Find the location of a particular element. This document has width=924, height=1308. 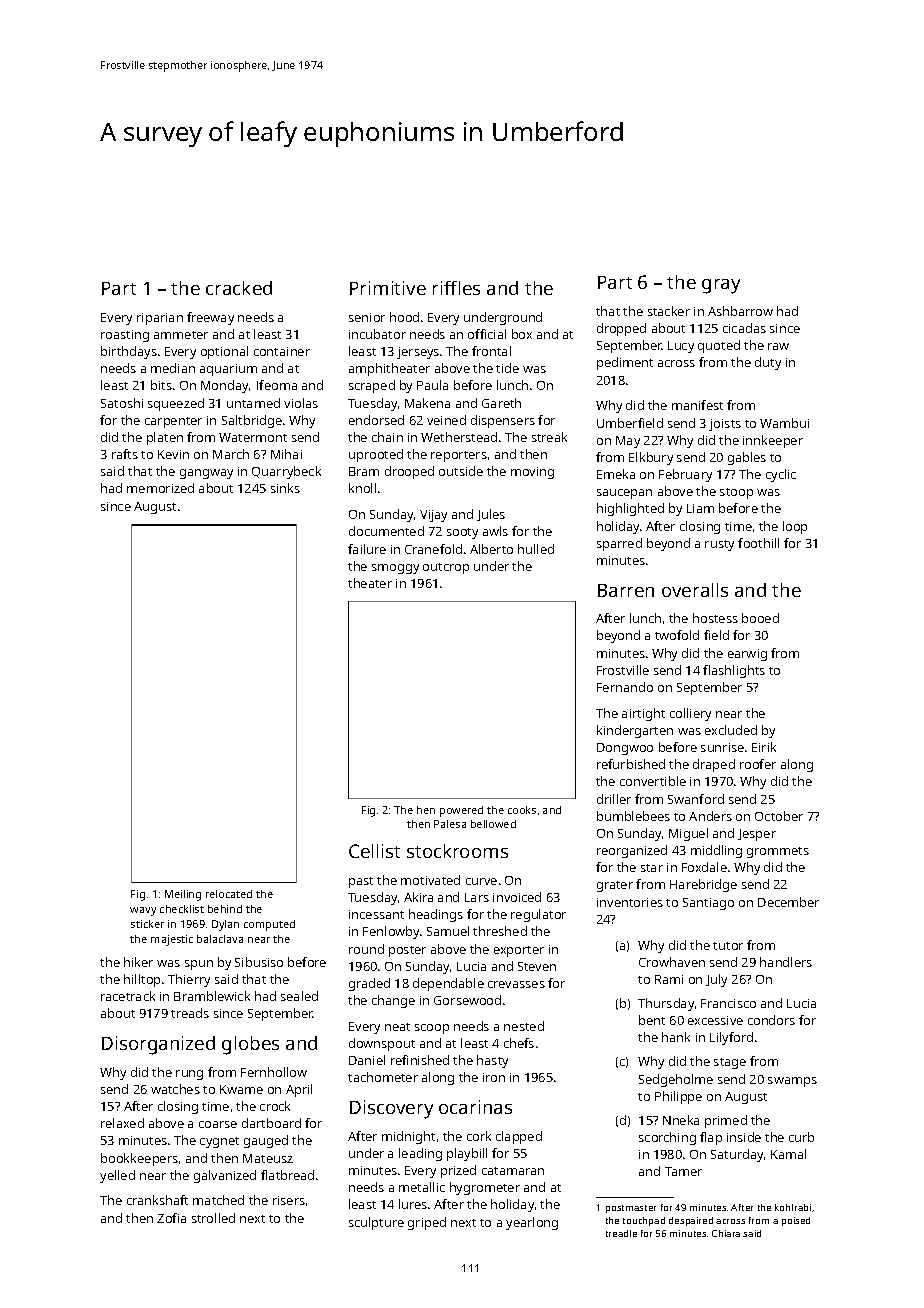

memorized is located at coordinates (160, 488).
